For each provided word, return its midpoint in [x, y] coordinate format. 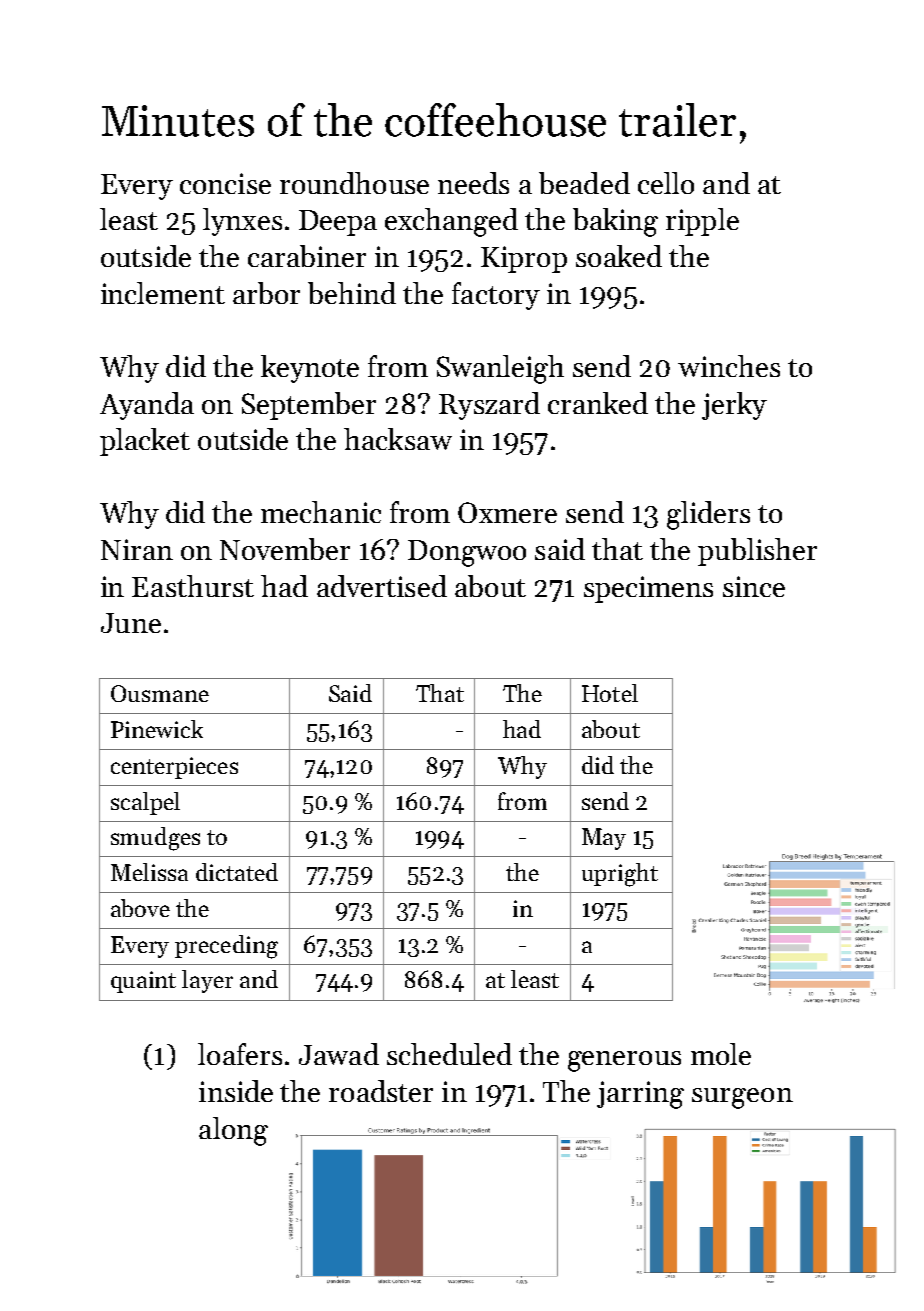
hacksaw [398, 439]
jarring [640, 1095]
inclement [163, 293]
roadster [381, 1091]
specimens [648, 589]
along [233, 1131]
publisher [757, 552]
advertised [382, 586]
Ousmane [160, 693]
